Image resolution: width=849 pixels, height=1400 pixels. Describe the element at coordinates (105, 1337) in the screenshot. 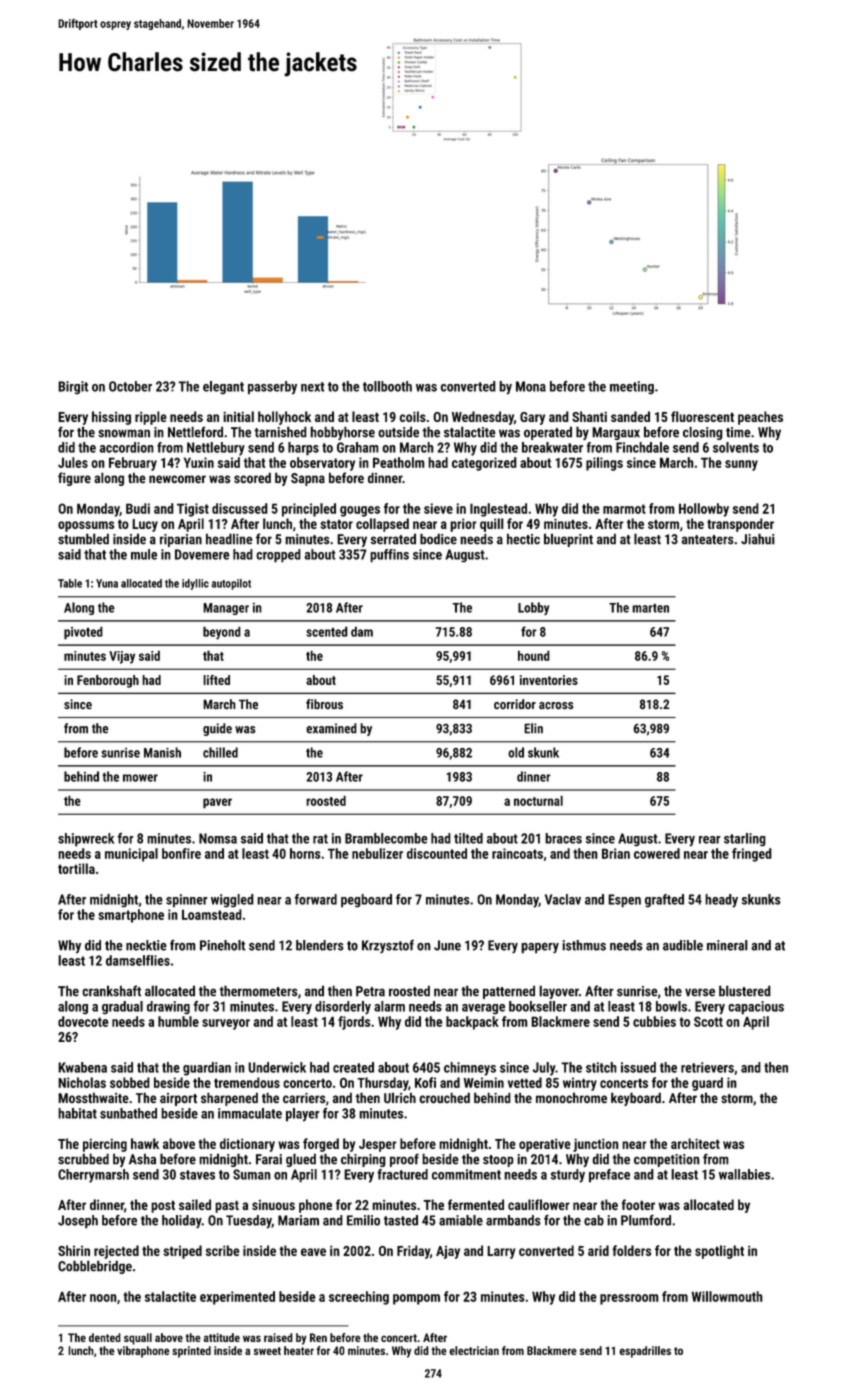

I see `dented` at that location.
